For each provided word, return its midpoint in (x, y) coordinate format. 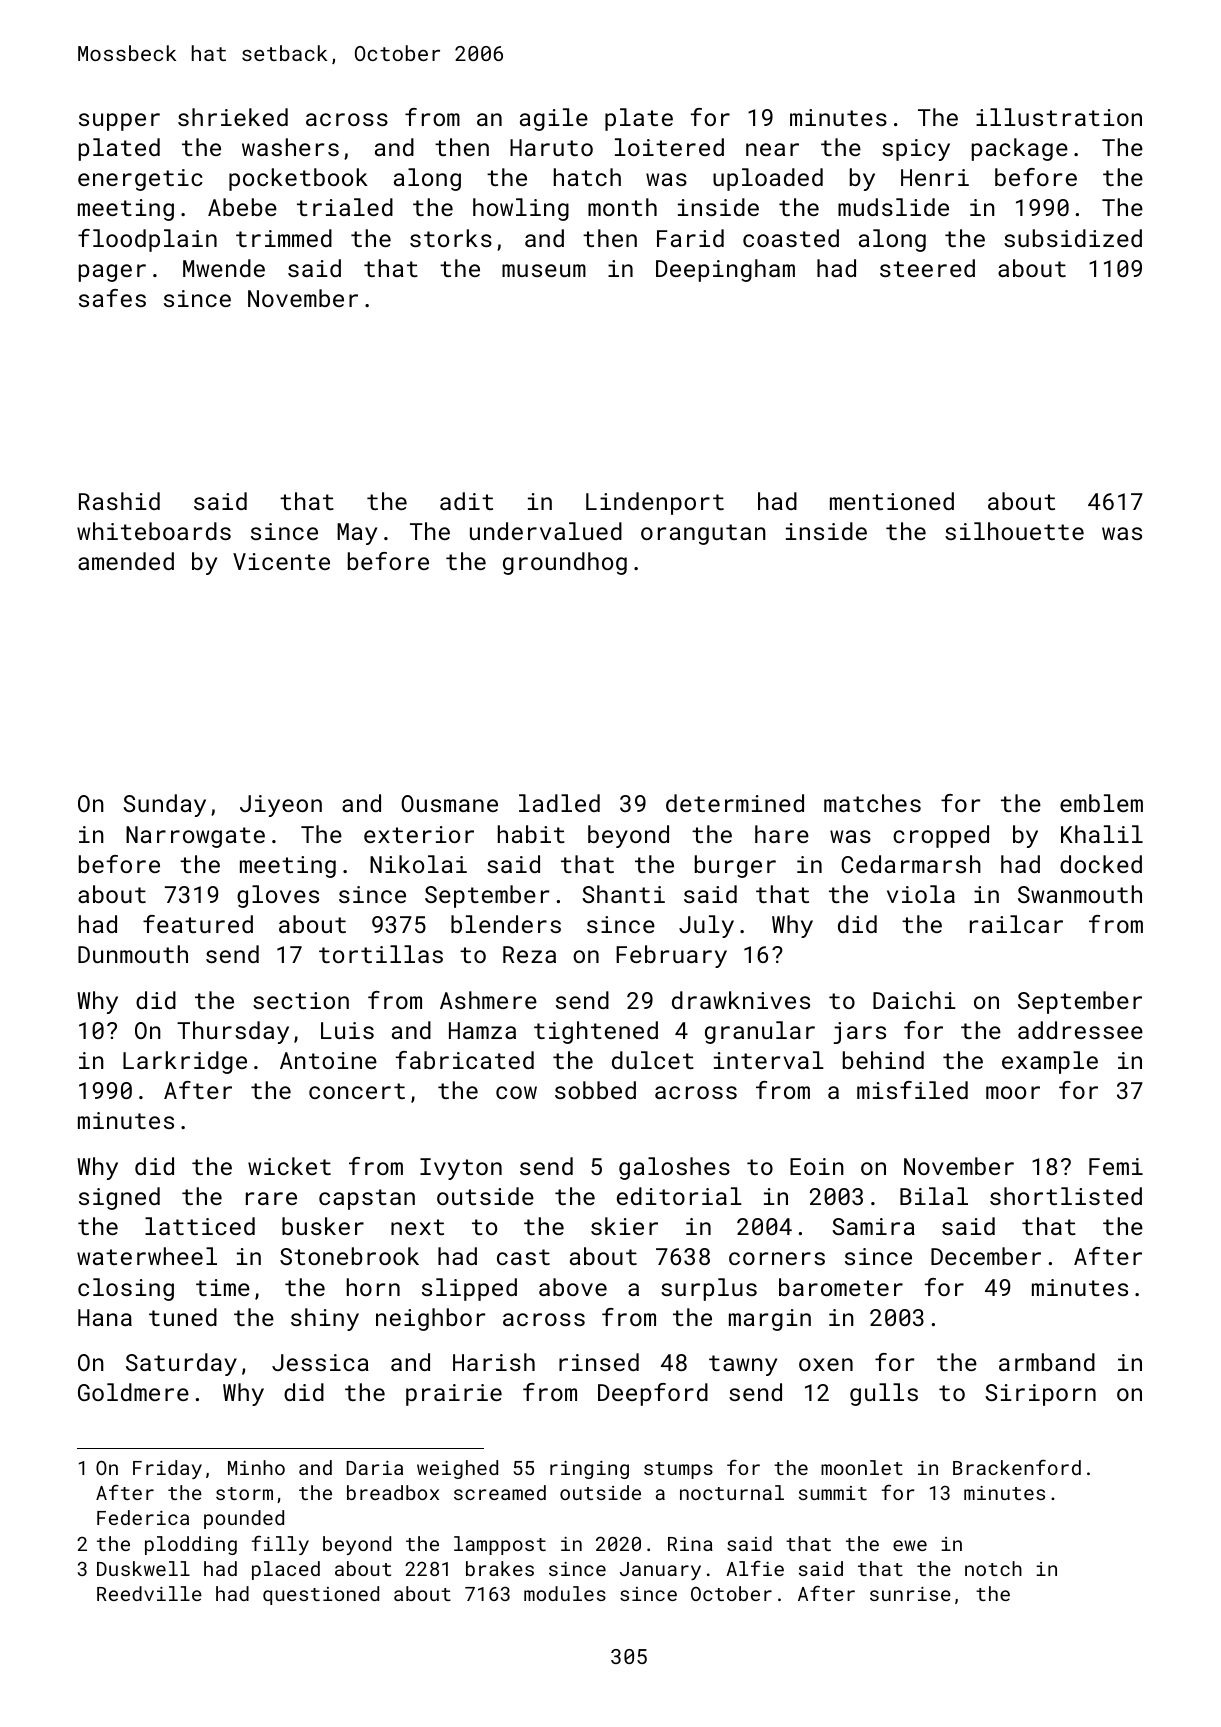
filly (280, 1545)
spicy (916, 150)
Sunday (164, 805)
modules (565, 1593)
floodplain (147, 240)
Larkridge (185, 1062)
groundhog (565, 563)
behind (883, 1060)
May (357, 534)
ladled (559, 803)
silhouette (1014, 531)
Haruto (551, 147)
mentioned (892, 501)
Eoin (817, 1166)
